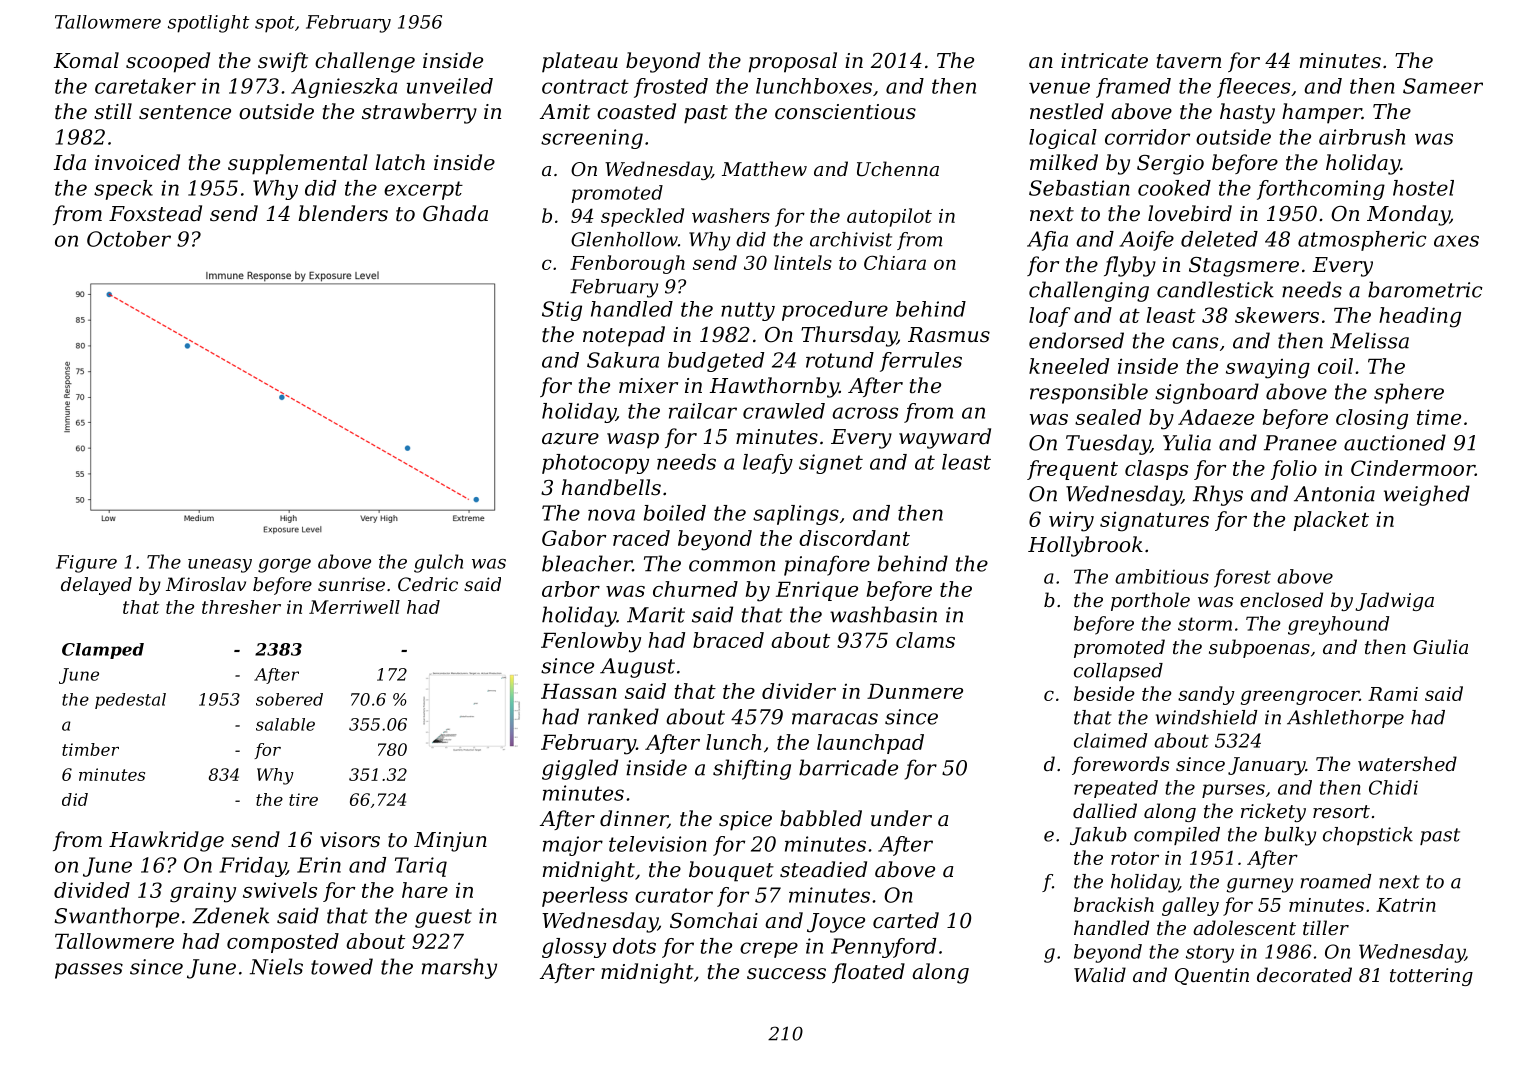  What do you see at coordinates (203, 892) in the image?
I see `grainy` at bounding box center [203, 892].
